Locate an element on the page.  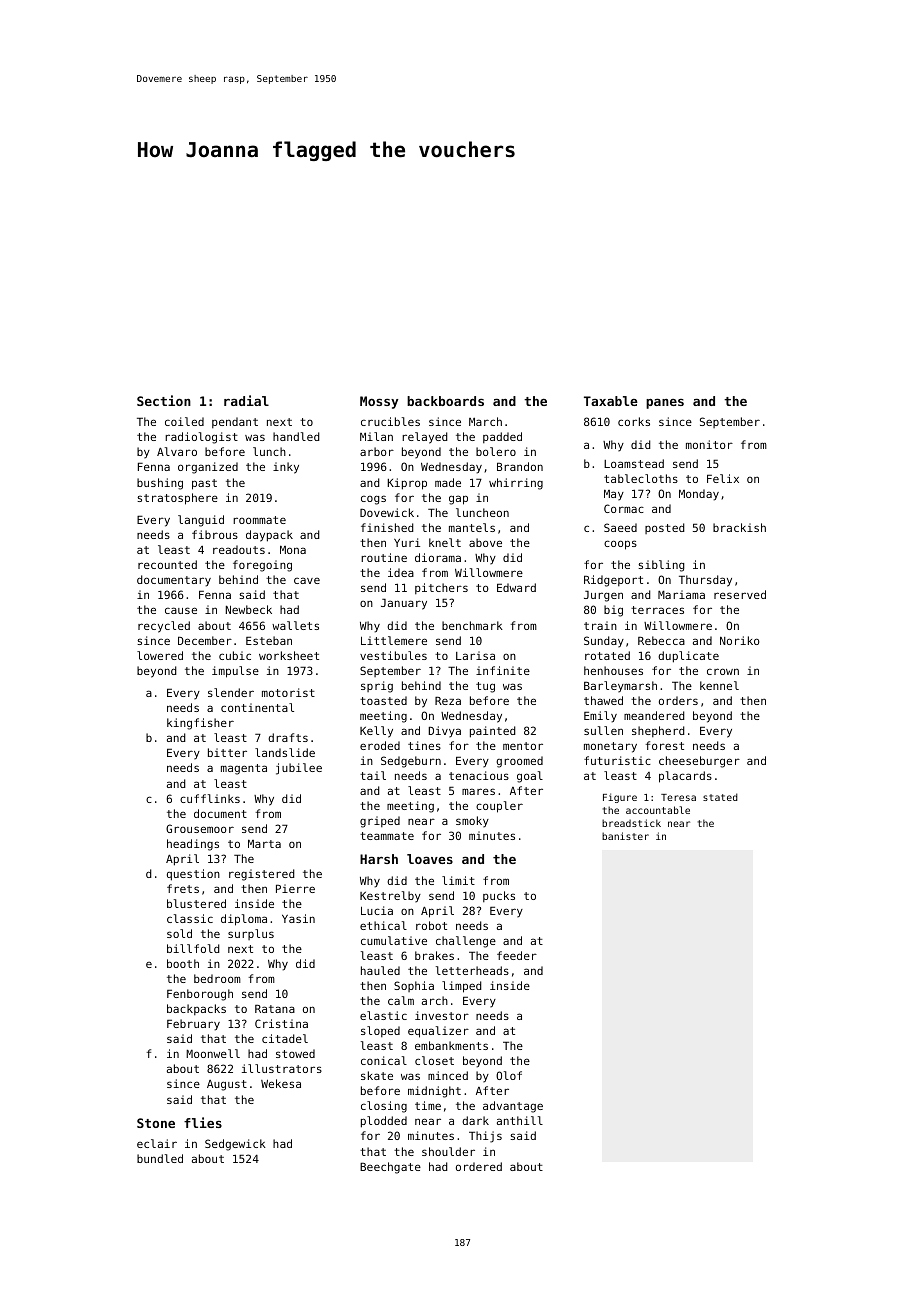
recounted is located at coordinates (167, 564).
